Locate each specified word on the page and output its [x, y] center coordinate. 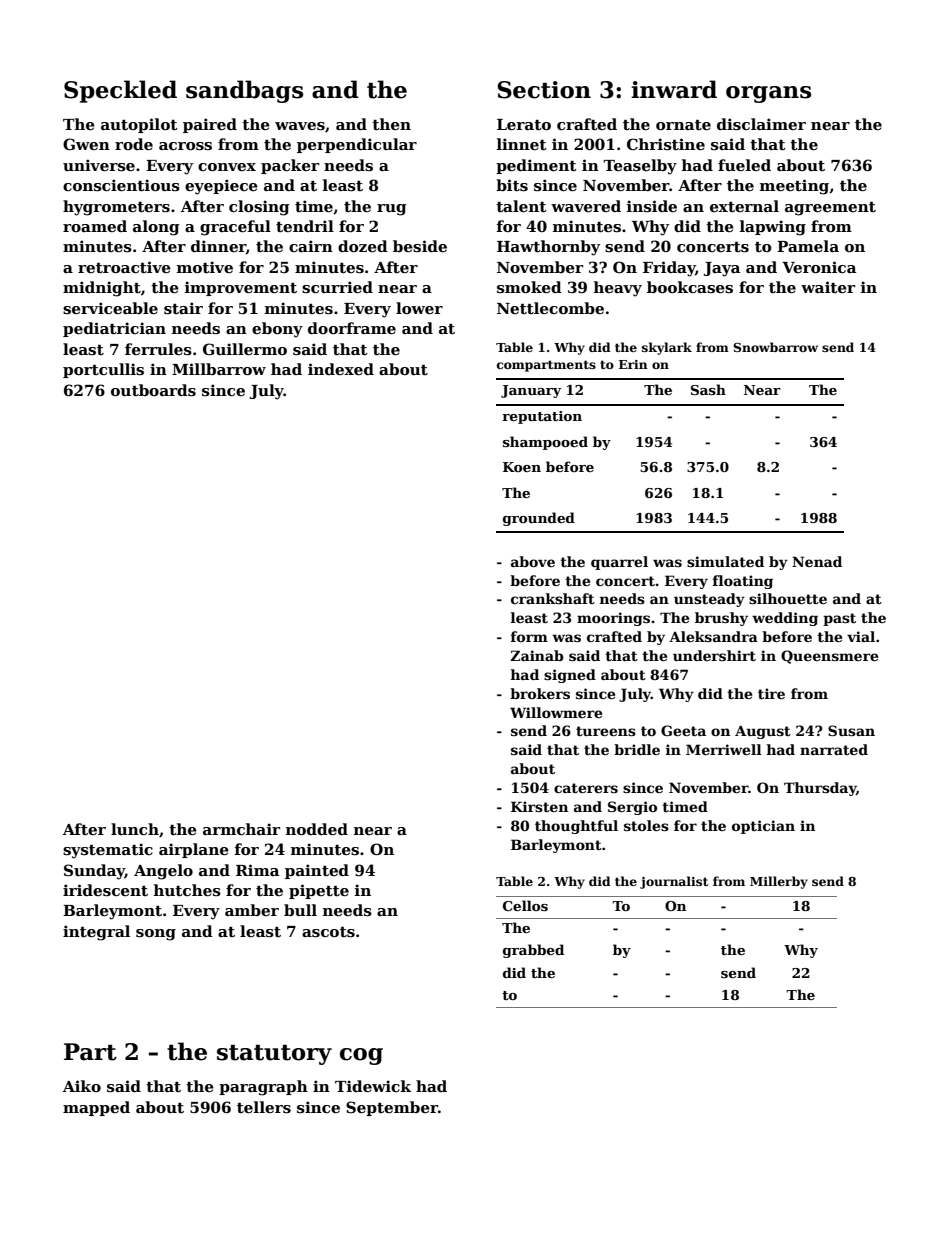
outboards [153, 390]
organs [768, 94]
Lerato [524, 124]
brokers [540, 693]
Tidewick [373, 1086]
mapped [96, 1108]
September [392, 1108]
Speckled [120, 91]
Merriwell [724, 749]
